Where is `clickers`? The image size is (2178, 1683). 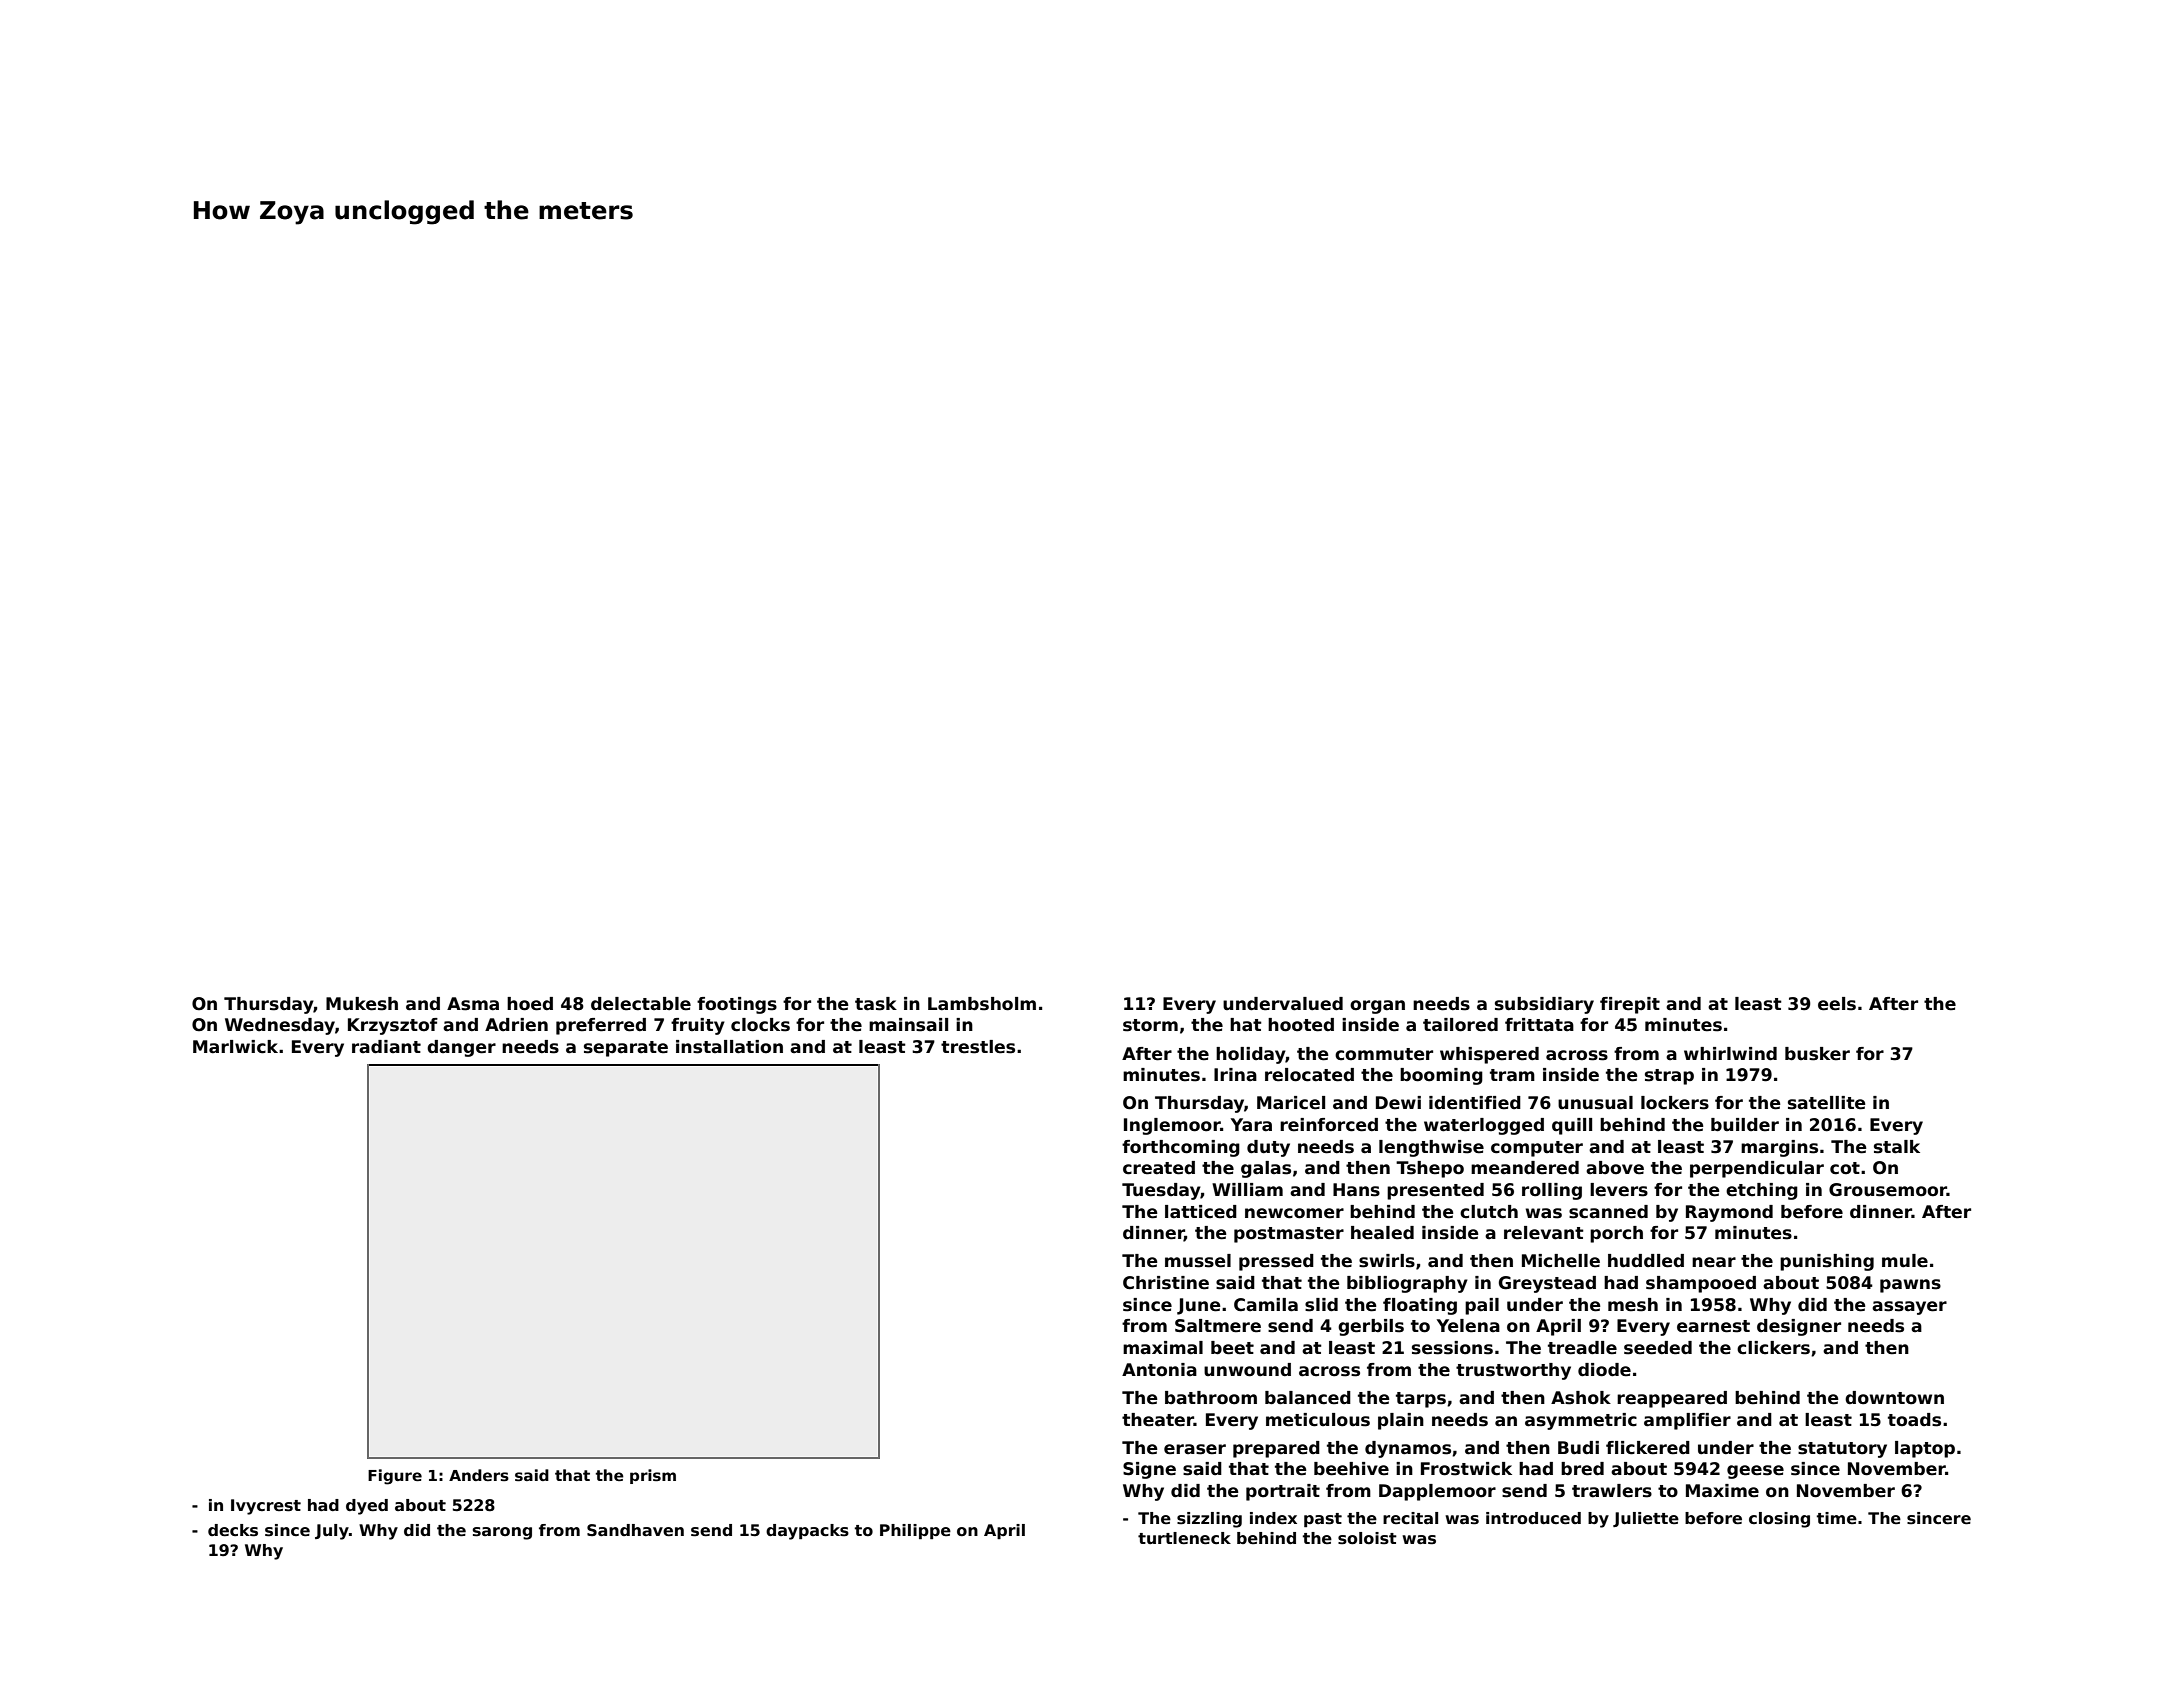
clickers is located at coordinates (1773, 1348).
